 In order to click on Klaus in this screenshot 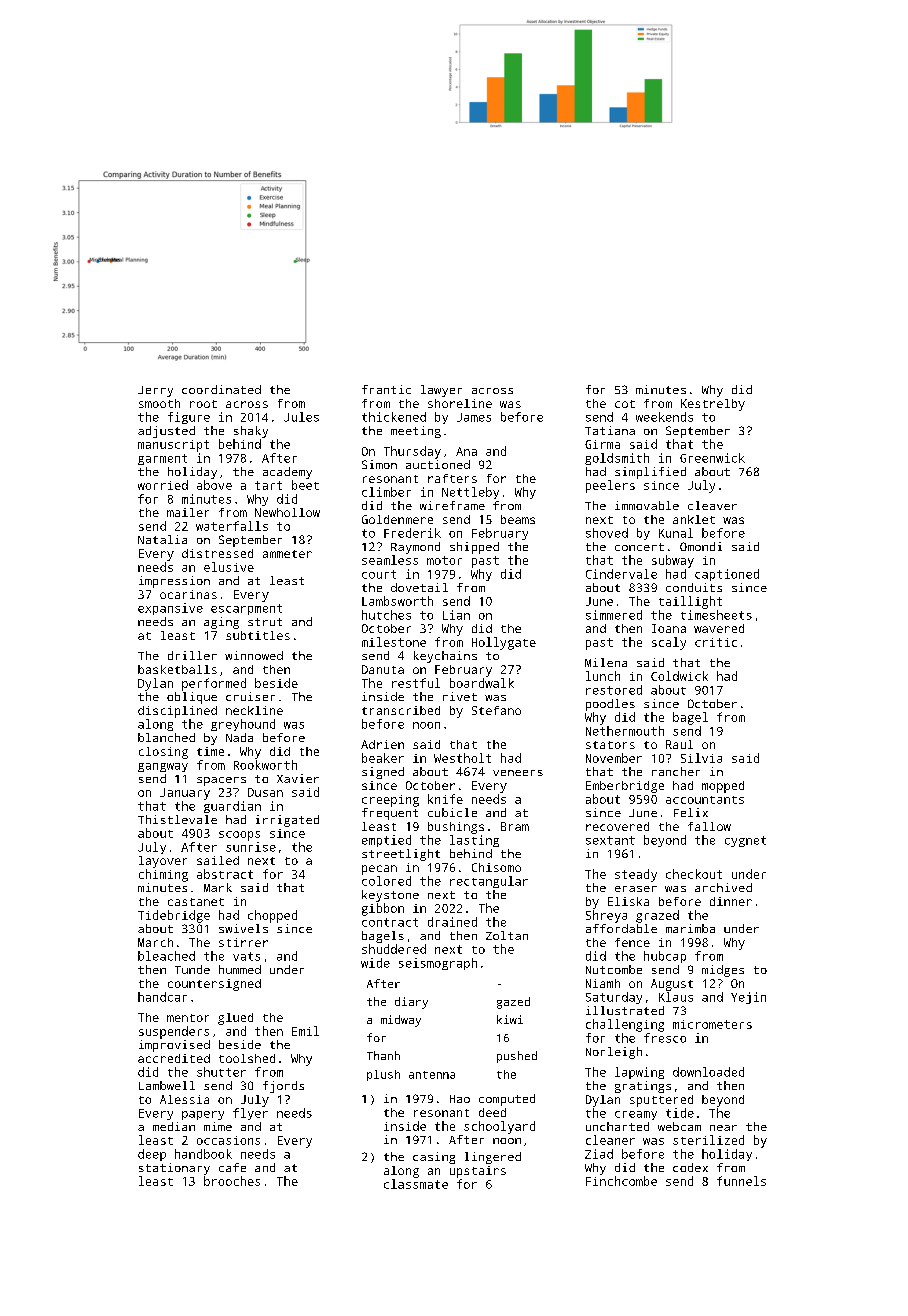, I will do `click(676, 997)`.
